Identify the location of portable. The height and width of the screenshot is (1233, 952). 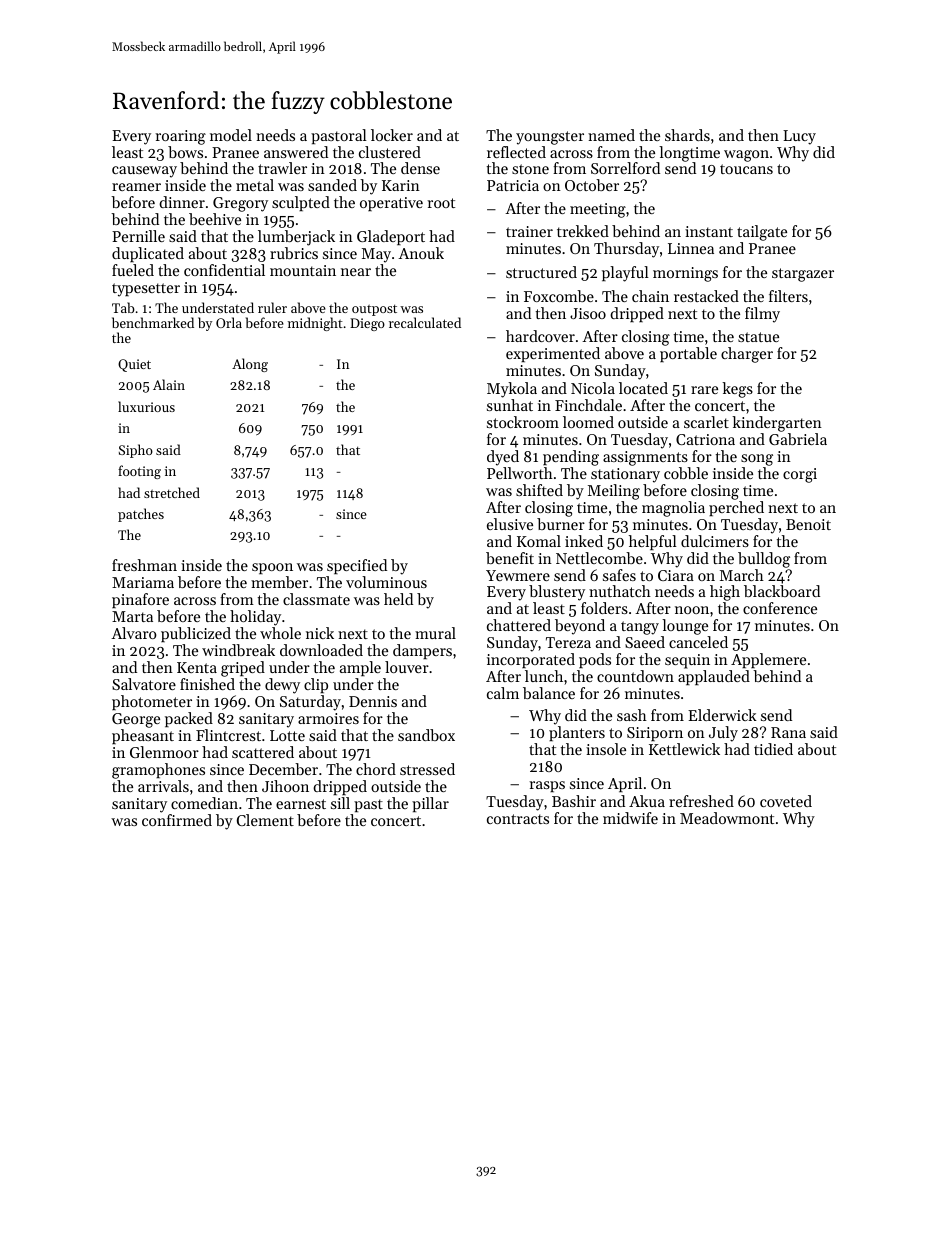
(688, 354).
